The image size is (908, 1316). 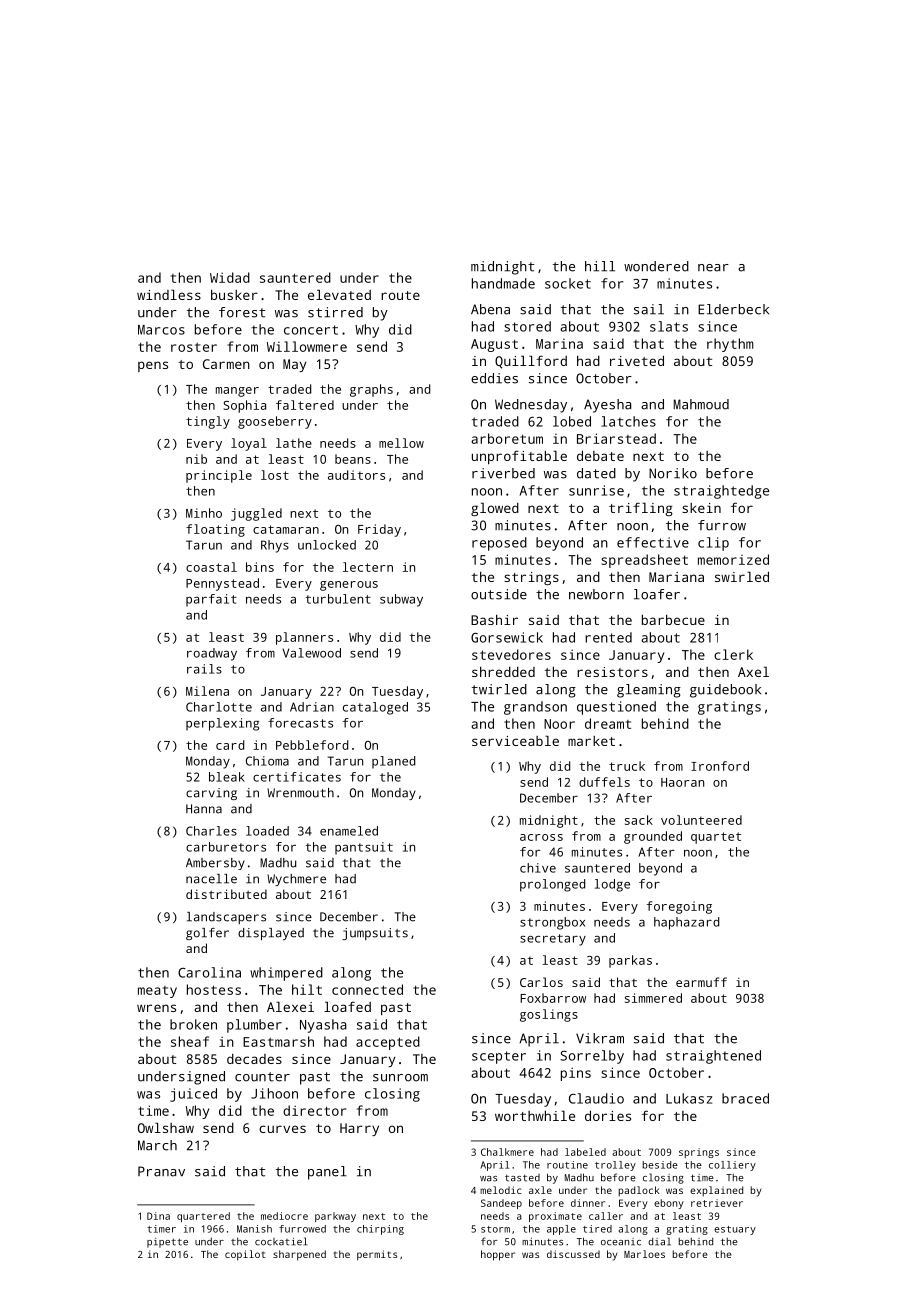 I want to click on hopper, so click(x=498, y=1255).
